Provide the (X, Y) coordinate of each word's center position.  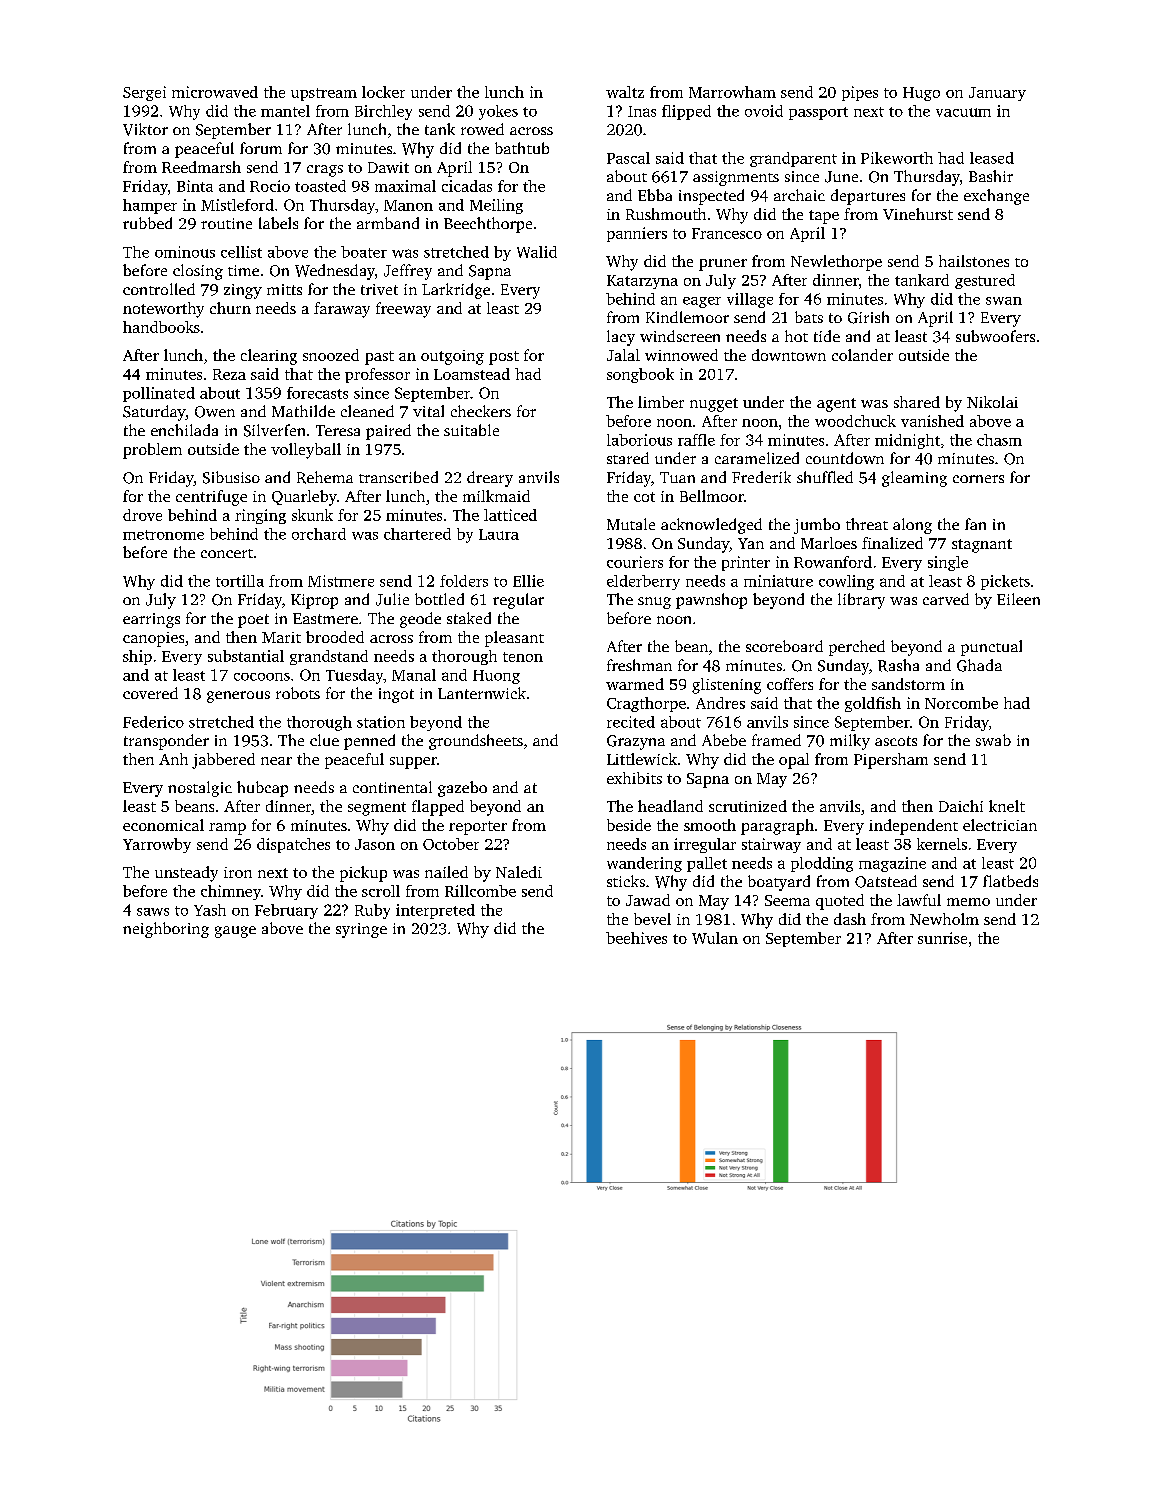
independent (913, 827)
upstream (324, 94)
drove (142, 515)
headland (670, 806)
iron (238, 872)
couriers (635, 562)
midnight (907, 441)
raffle (696, 440)
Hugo (921, 94)
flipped (686, 112)
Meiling (496, 206)
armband (388, 223)
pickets (1005, 582)
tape (824, 217)
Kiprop (314, 601)
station (381, 722)
